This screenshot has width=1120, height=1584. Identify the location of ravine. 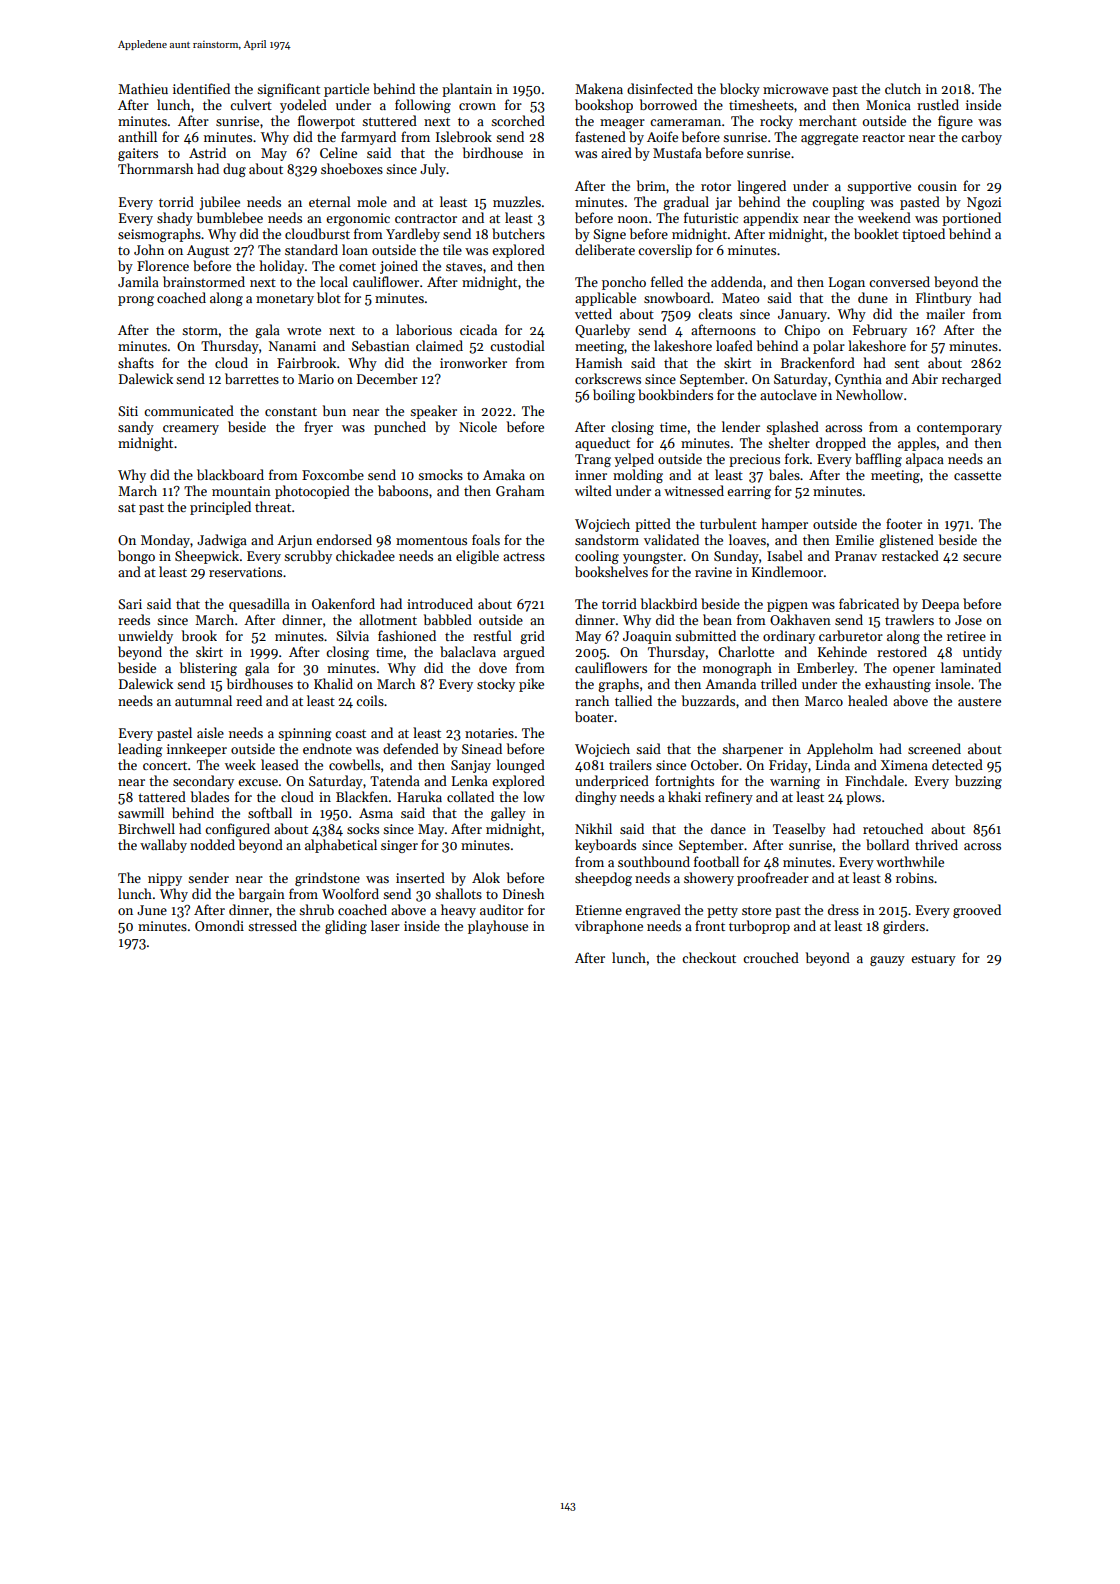
(713, 572).
